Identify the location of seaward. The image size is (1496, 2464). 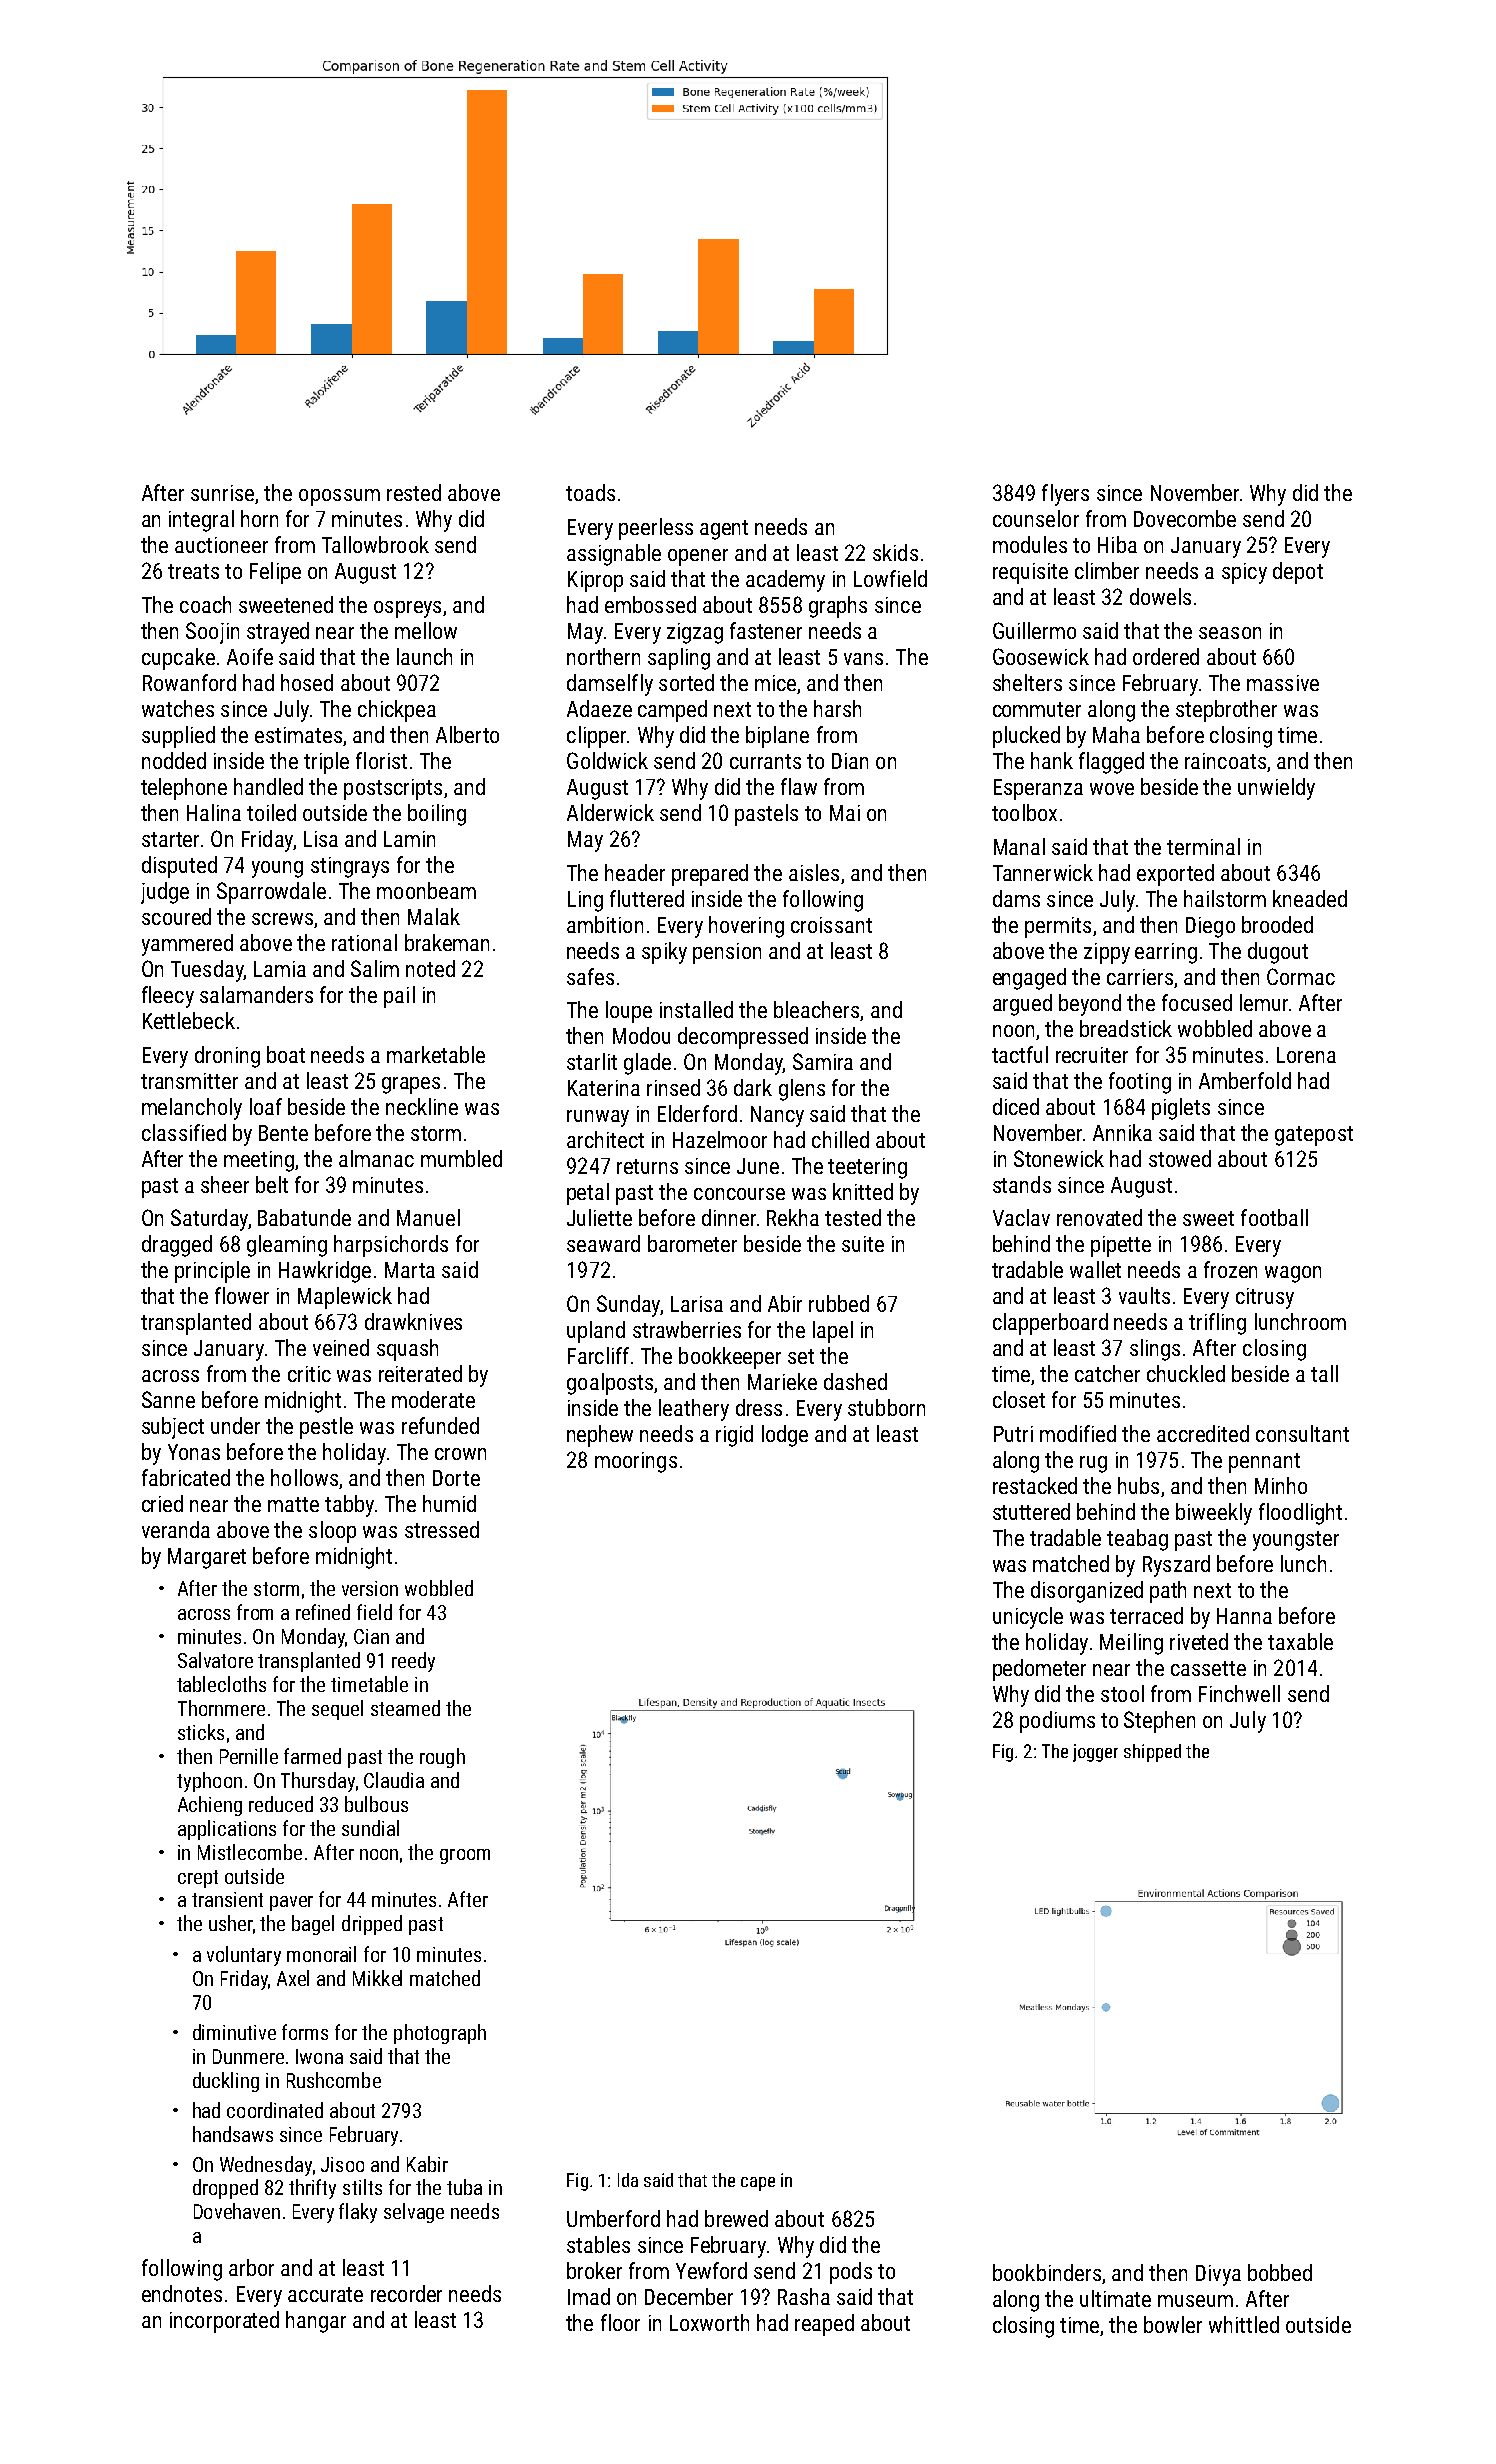
(603, 1243).
